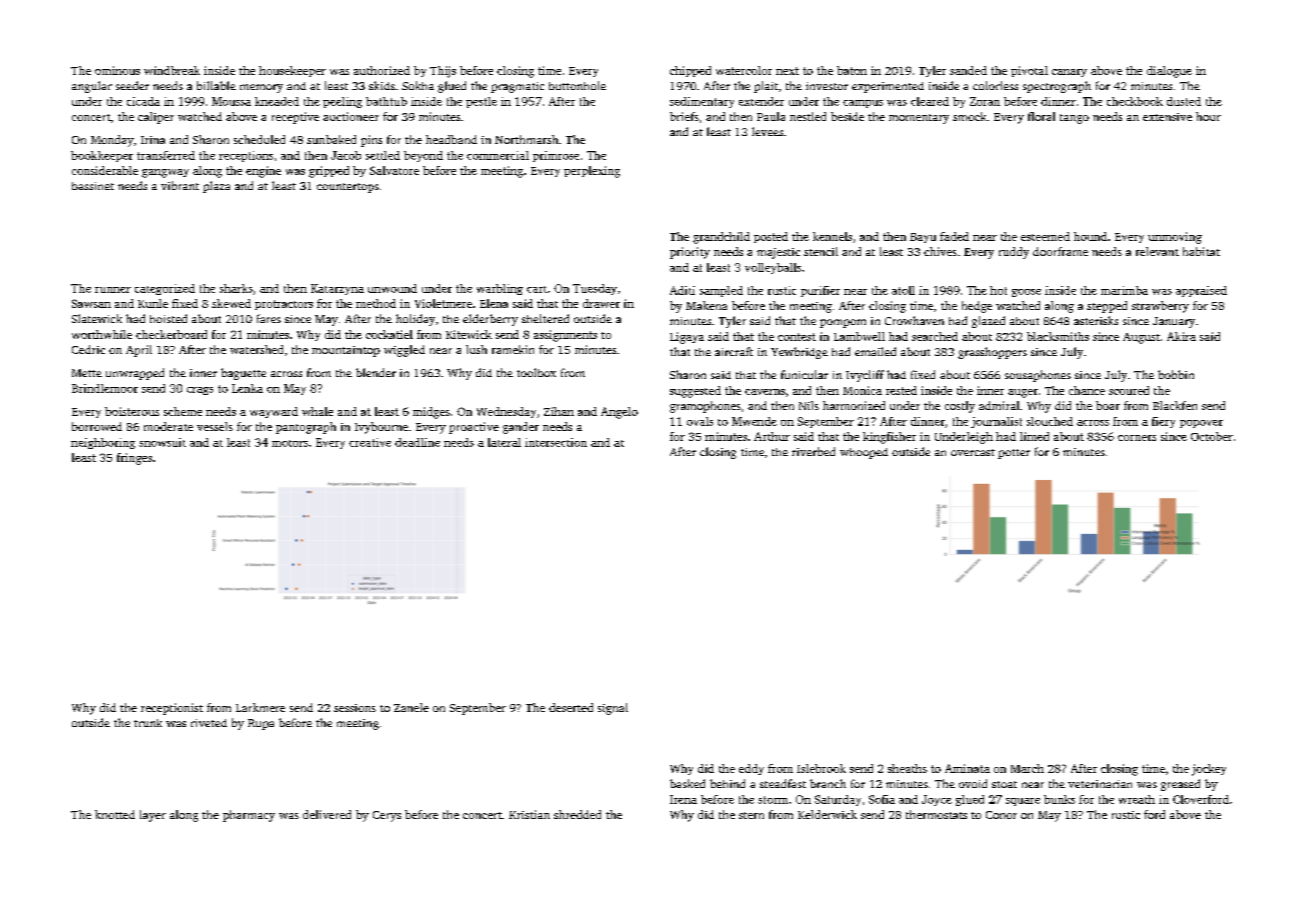  What do you see at coordinates (765, 392) in the screenshot?
I see `caverns` at bounding box center [765, 392].
